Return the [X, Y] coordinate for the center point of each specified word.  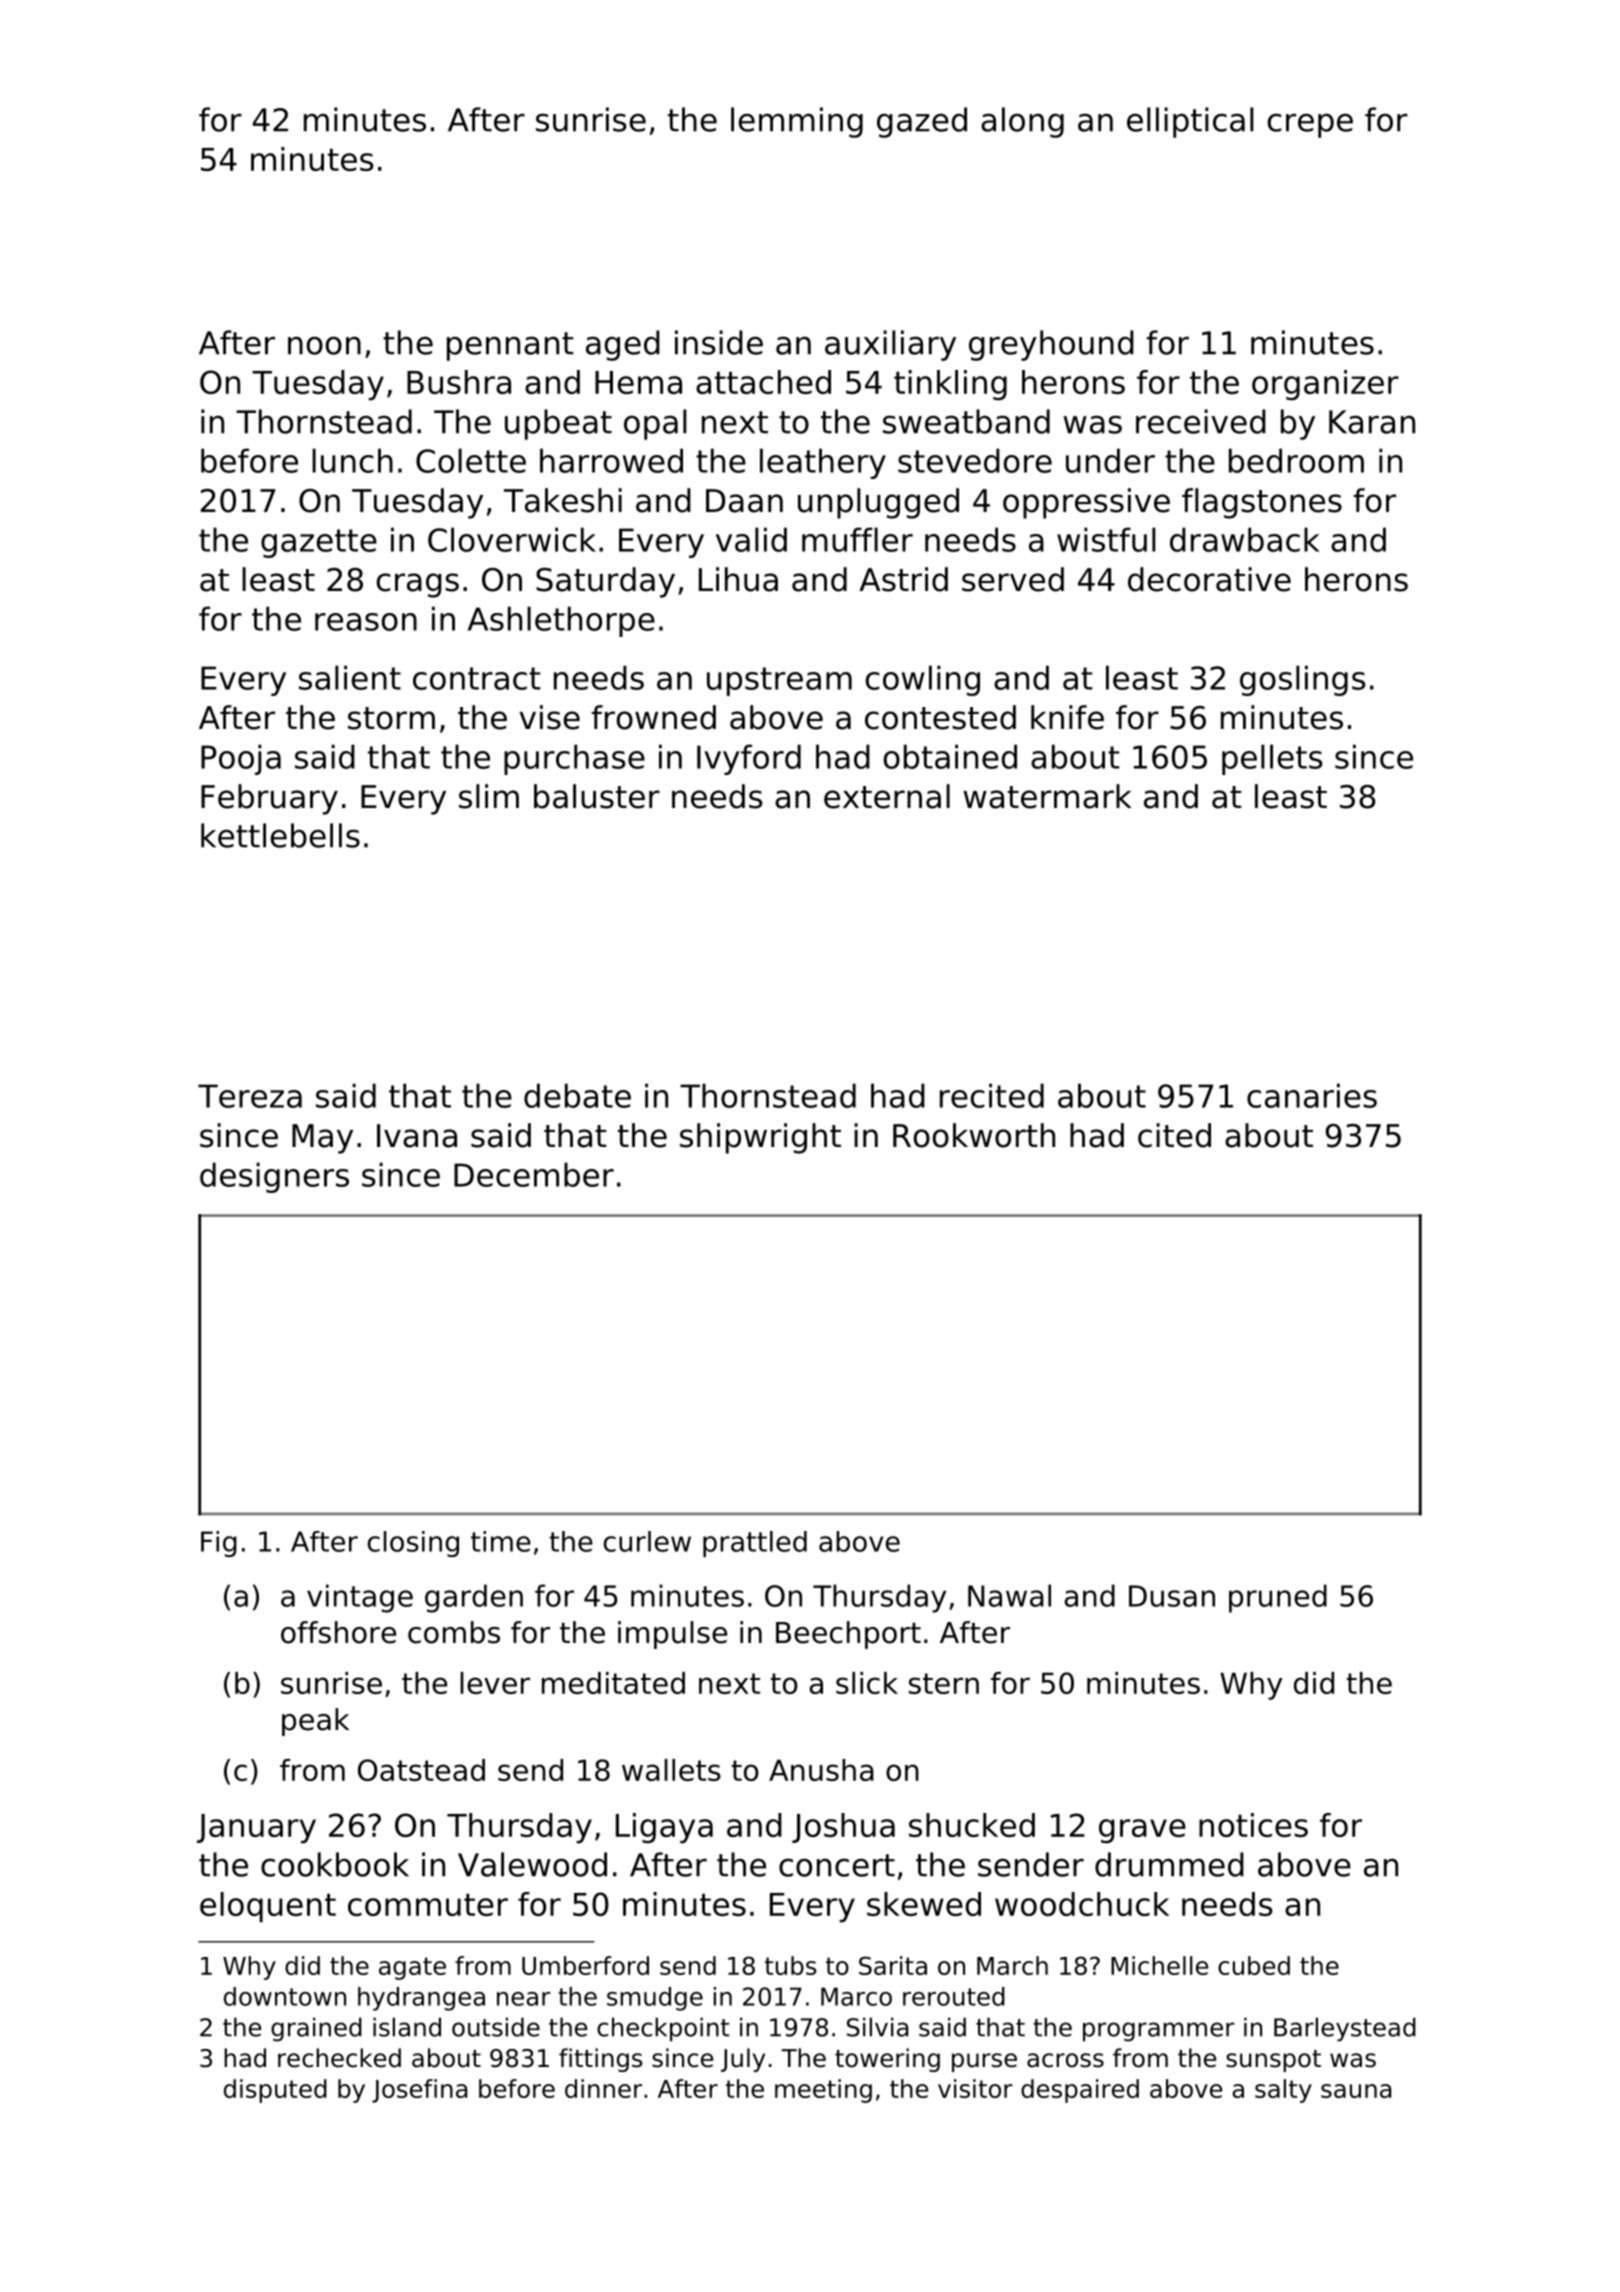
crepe [1310, 125]
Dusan [1172, 1596]
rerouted [954, 1996]
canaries [1312, 1095]
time [501, 1541]
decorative [1209, 579]
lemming [797, 122]
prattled [755, 1544]
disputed [275, 2091]
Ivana [417, 1136]
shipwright [760, 1138]
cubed [1254, 1965]
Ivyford [749, 759]
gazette [319, 543]
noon [324, 345]
